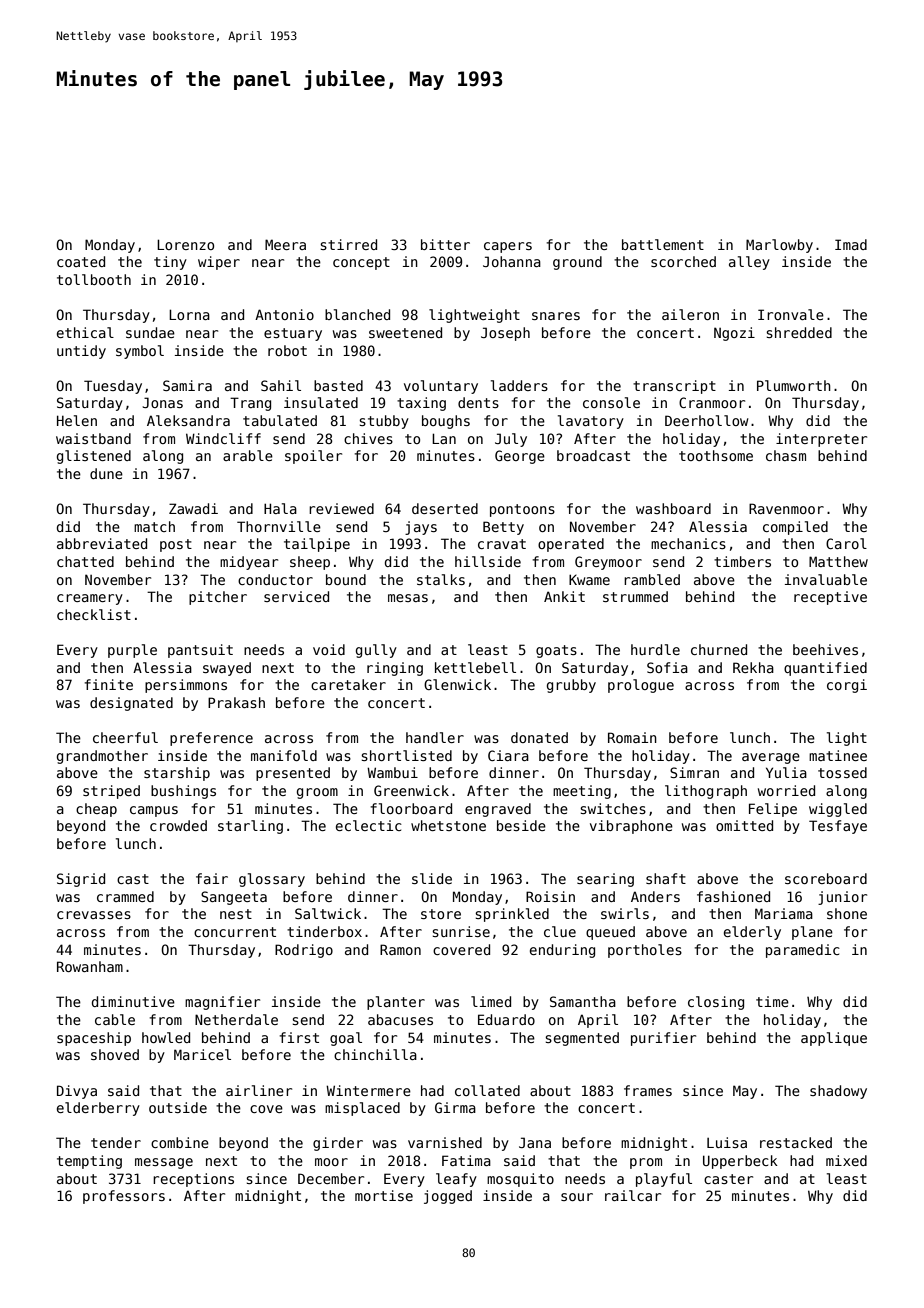 This screenshot has height=1308, width=924. Describe the element at coordinates (491, 1001) in the screenshot. I see `limed` at that location.
